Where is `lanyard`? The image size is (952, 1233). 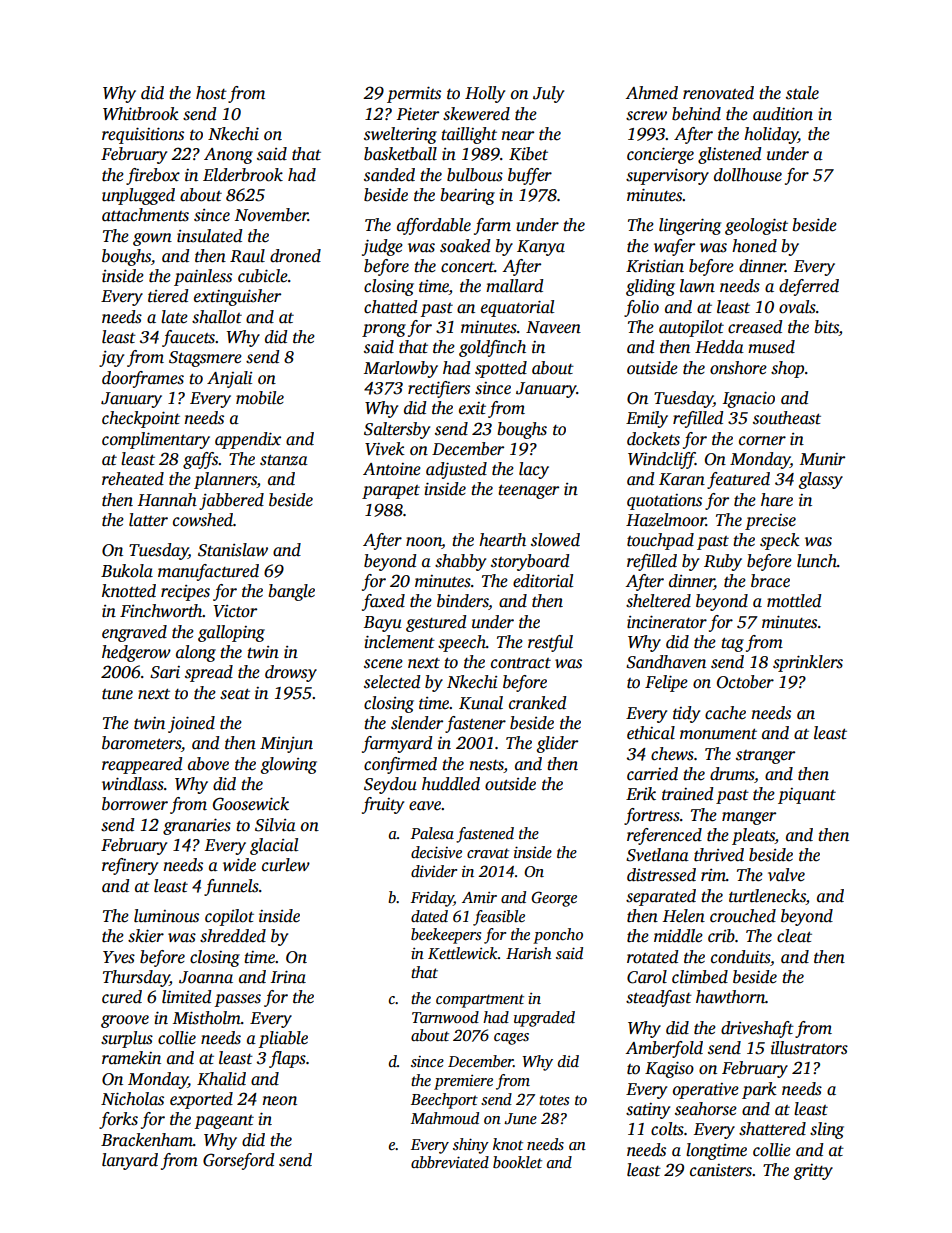
lanyard is located at coordinates (130, 1161).
